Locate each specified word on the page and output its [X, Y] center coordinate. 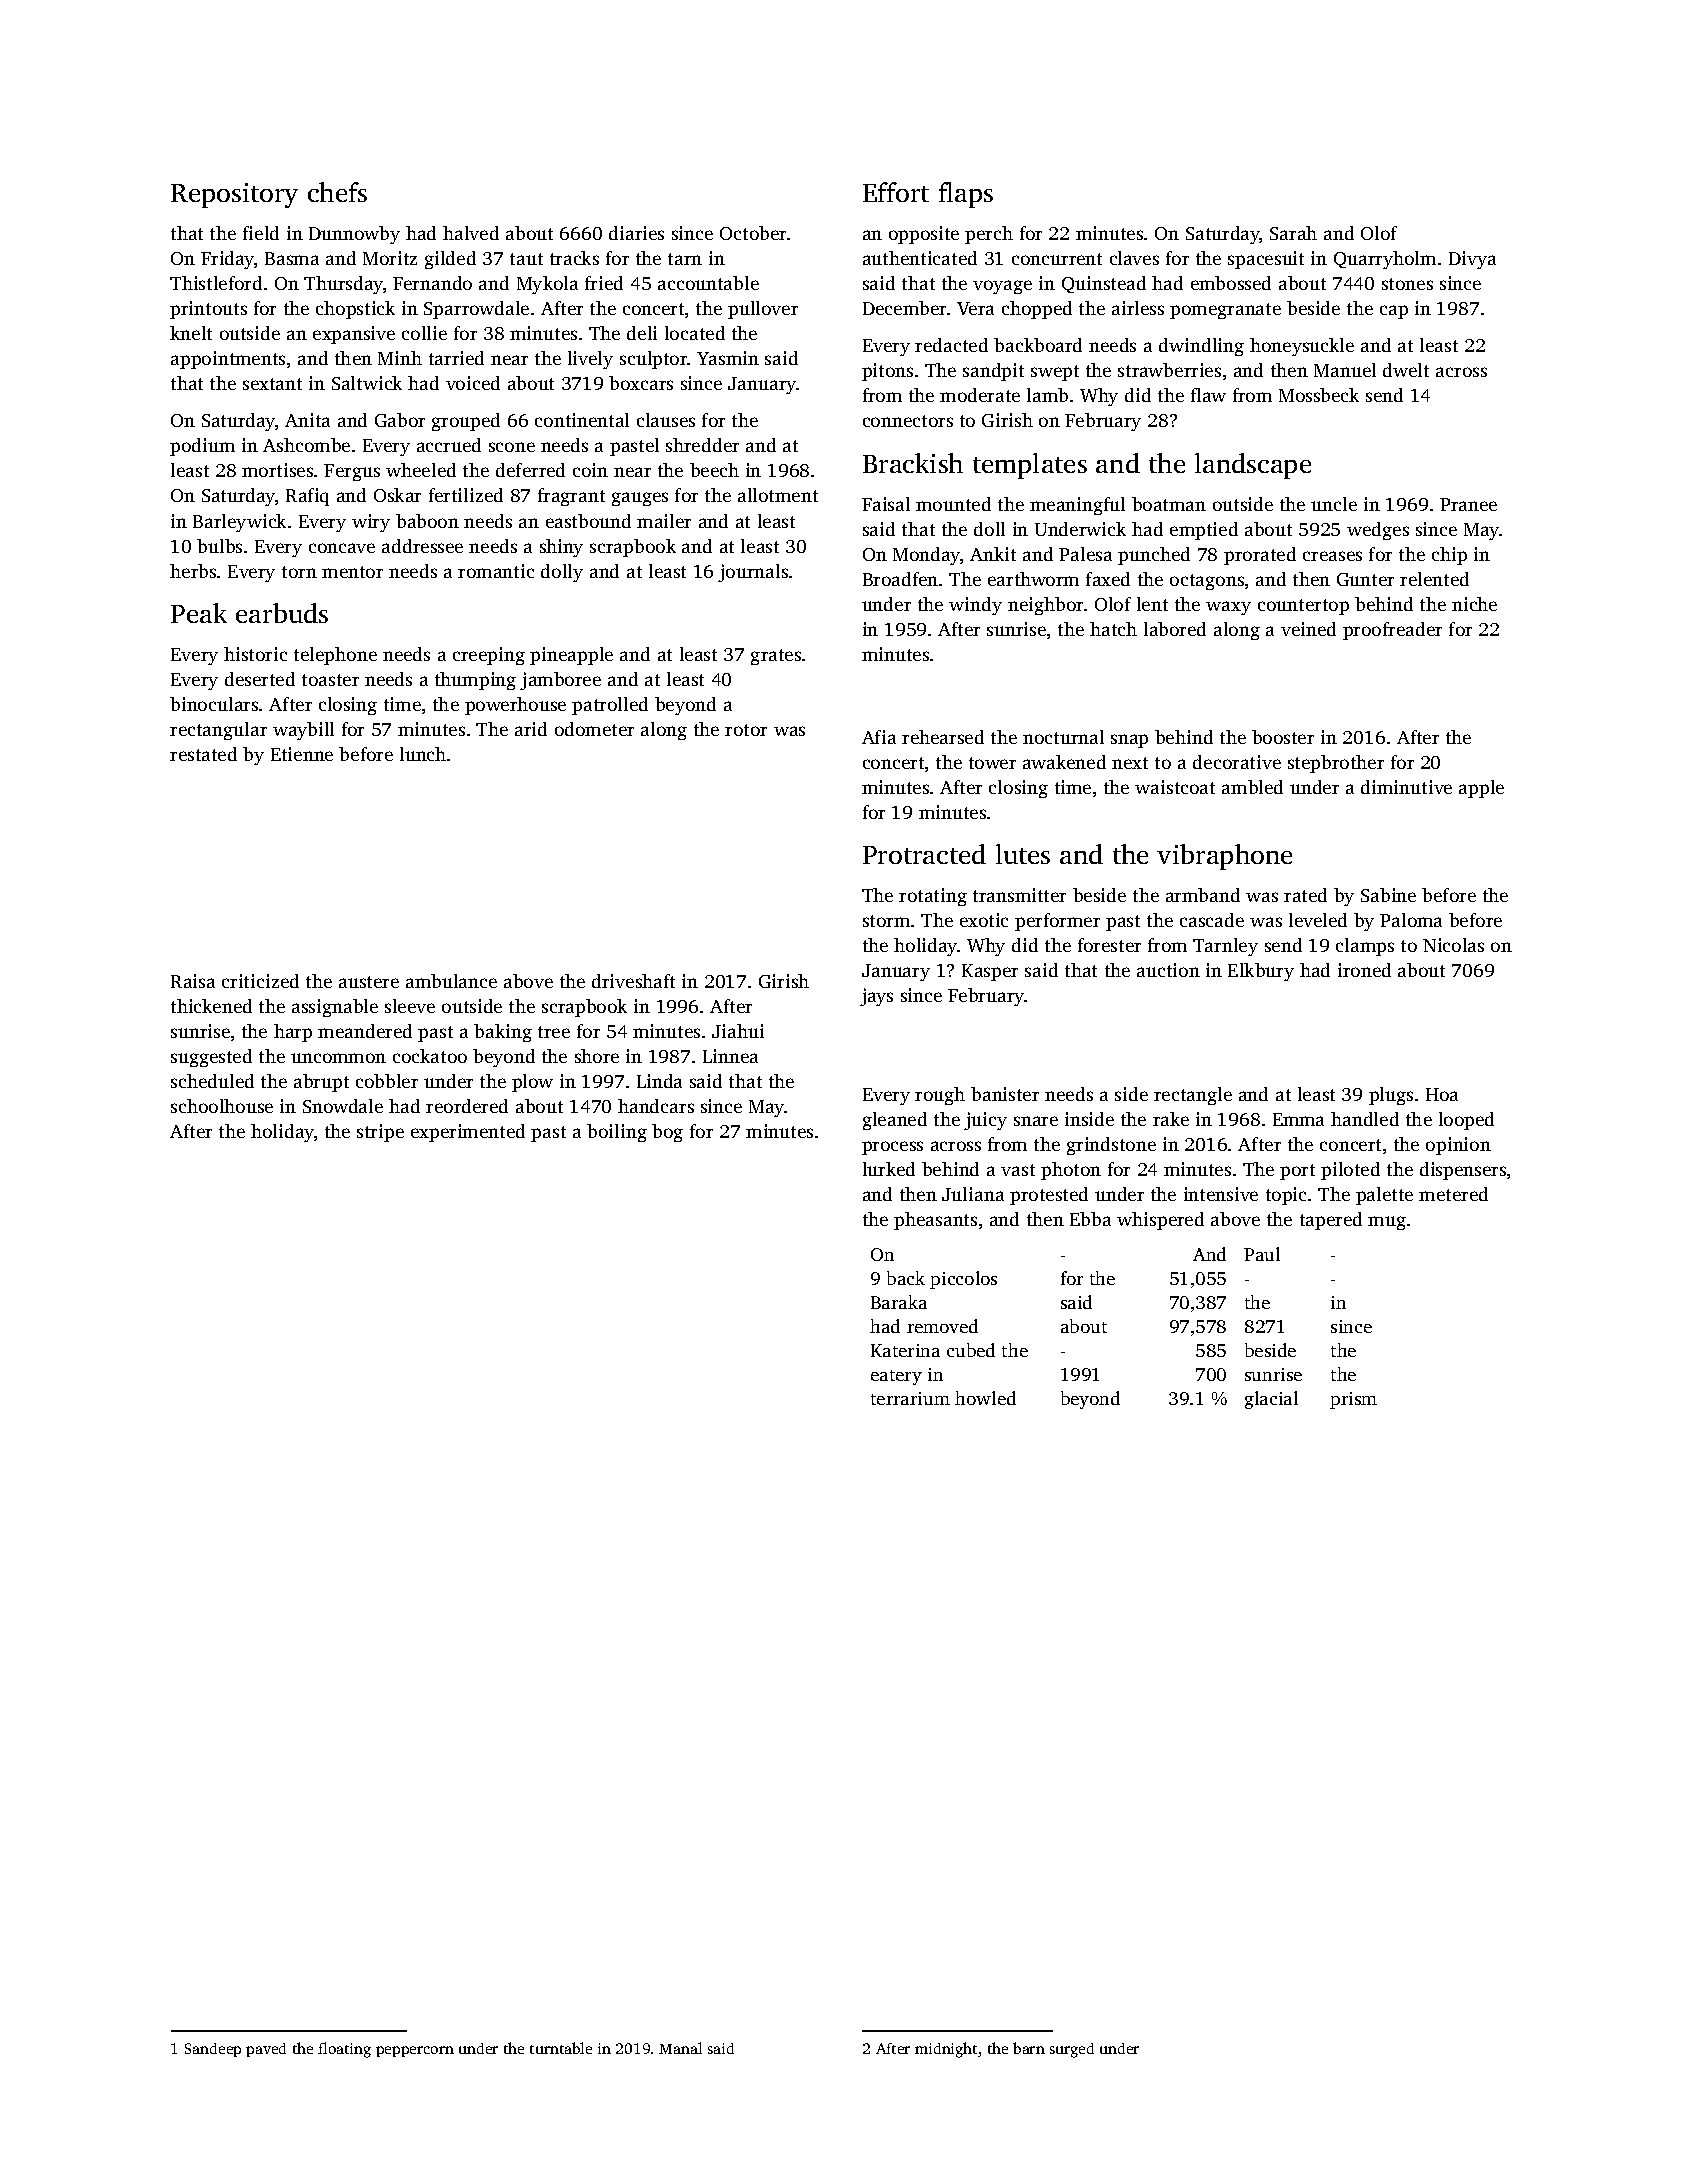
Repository [234, 195]
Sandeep [213, 2050]
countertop [1303, 607]
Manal [680, 2048]
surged [1072, 2050]
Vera [975, 308]
